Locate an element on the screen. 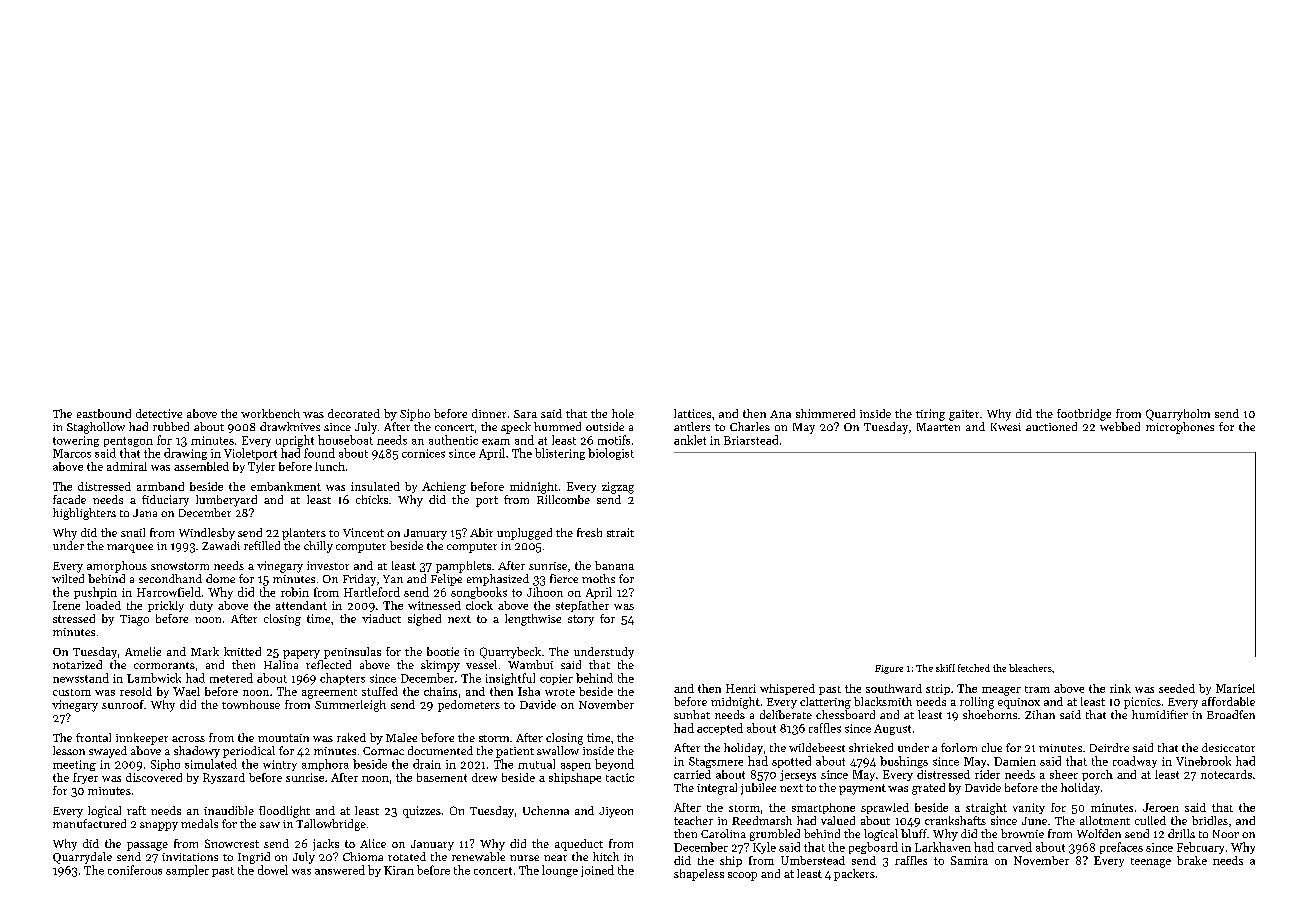 The width and height of the screenshot is (1308, 924). sampler is located at coordinates (187, 871).
